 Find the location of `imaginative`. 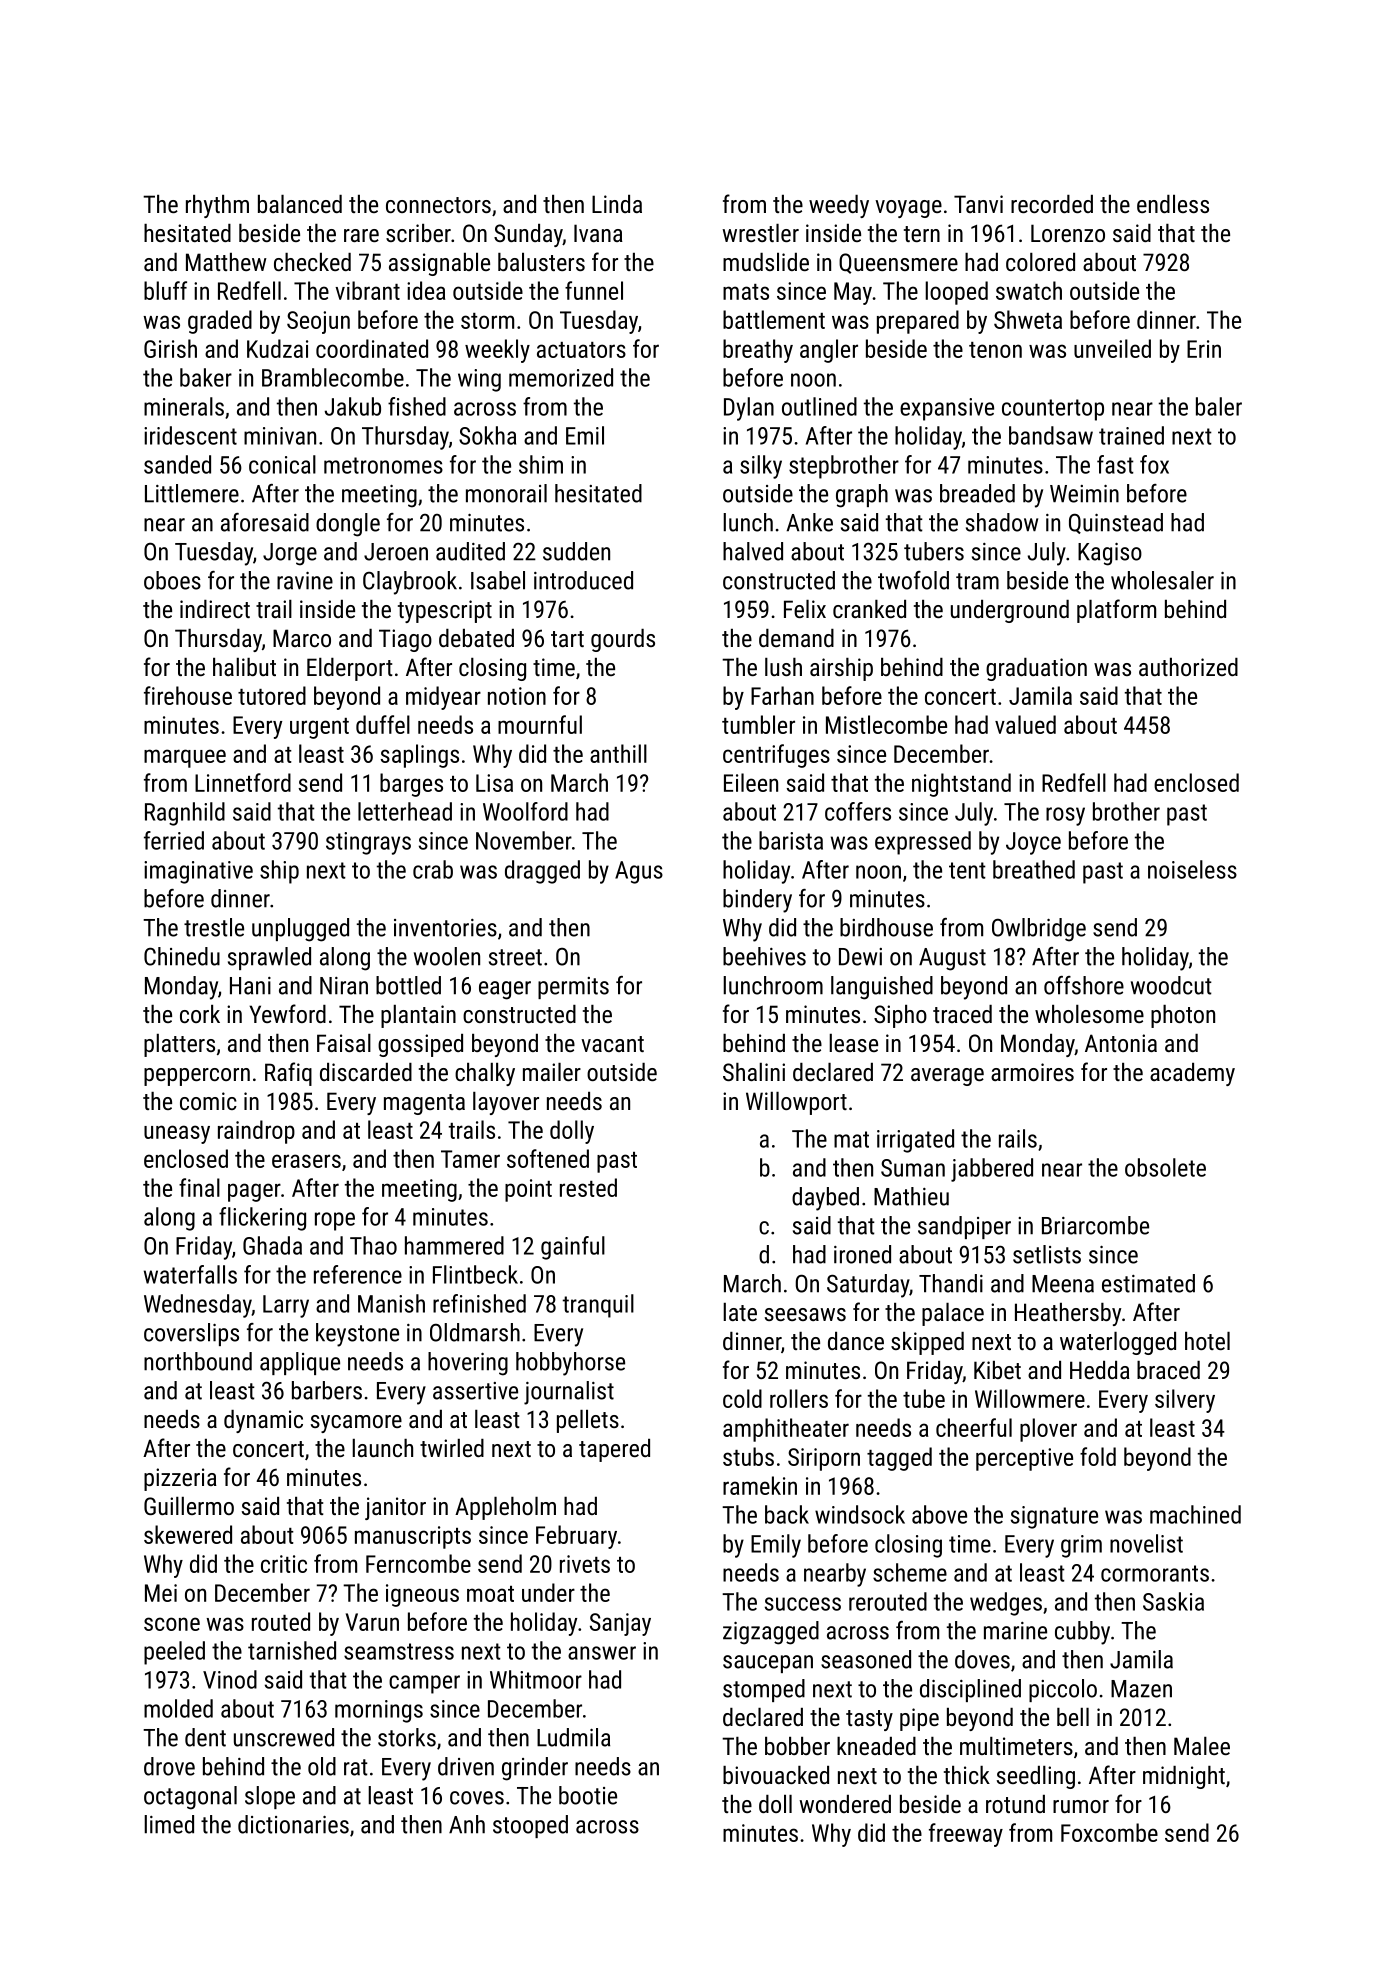

imaginative is located at coordinates (198, 872).
